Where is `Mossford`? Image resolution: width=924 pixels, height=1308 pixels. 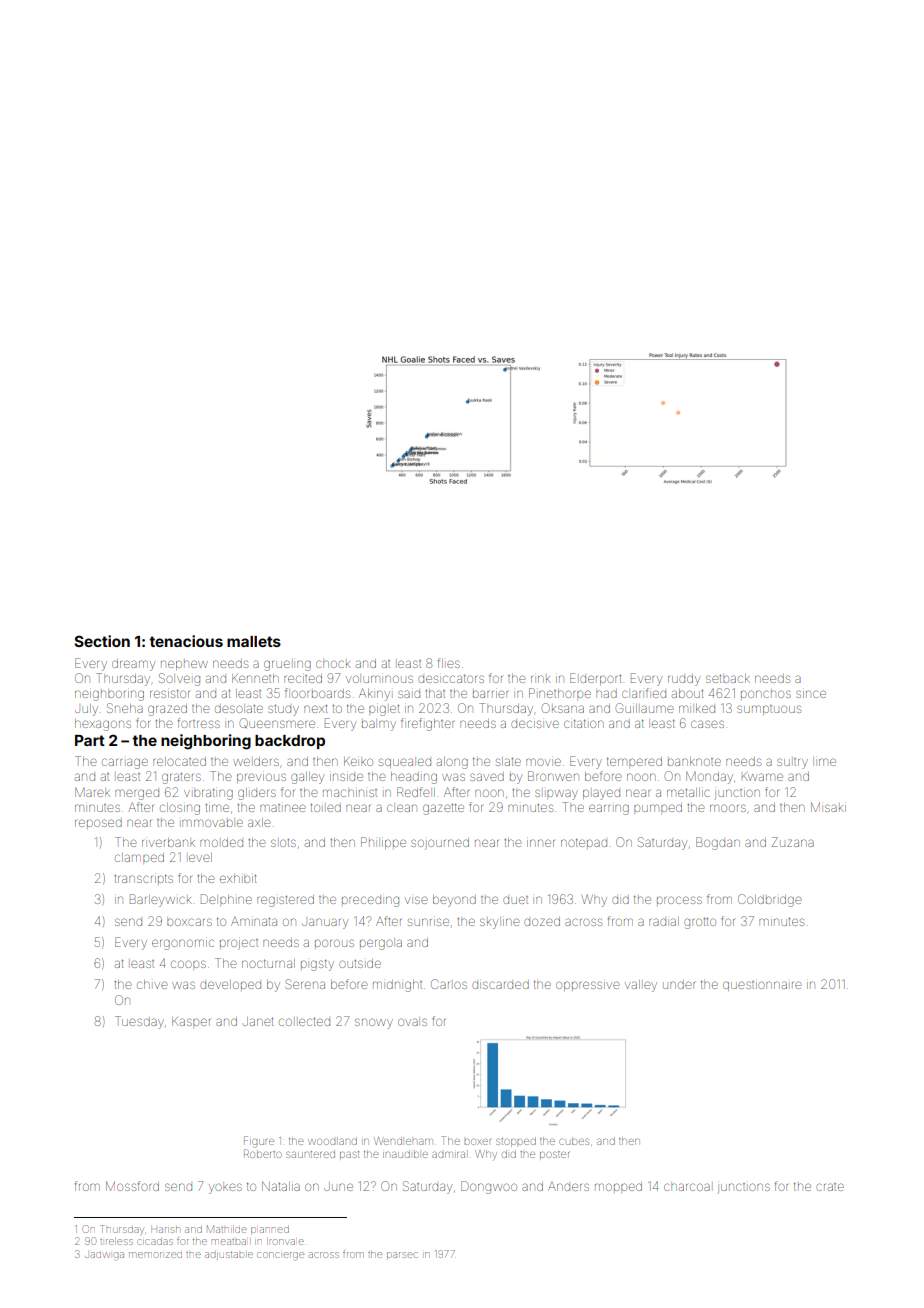
Mossford is located at coordinates (132, 1186).
